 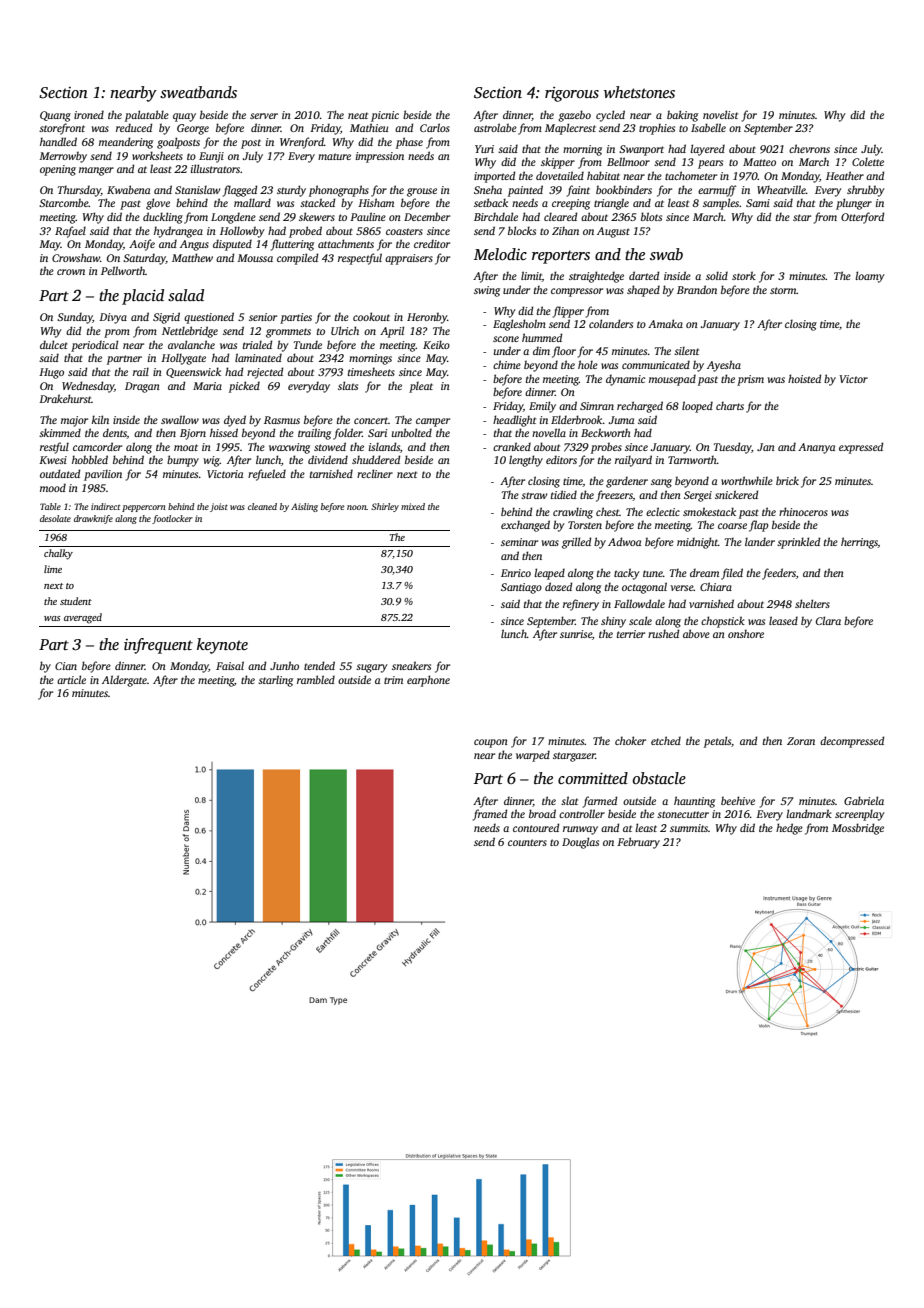 I want to click on Amaka, so click(x=665, y=323).
